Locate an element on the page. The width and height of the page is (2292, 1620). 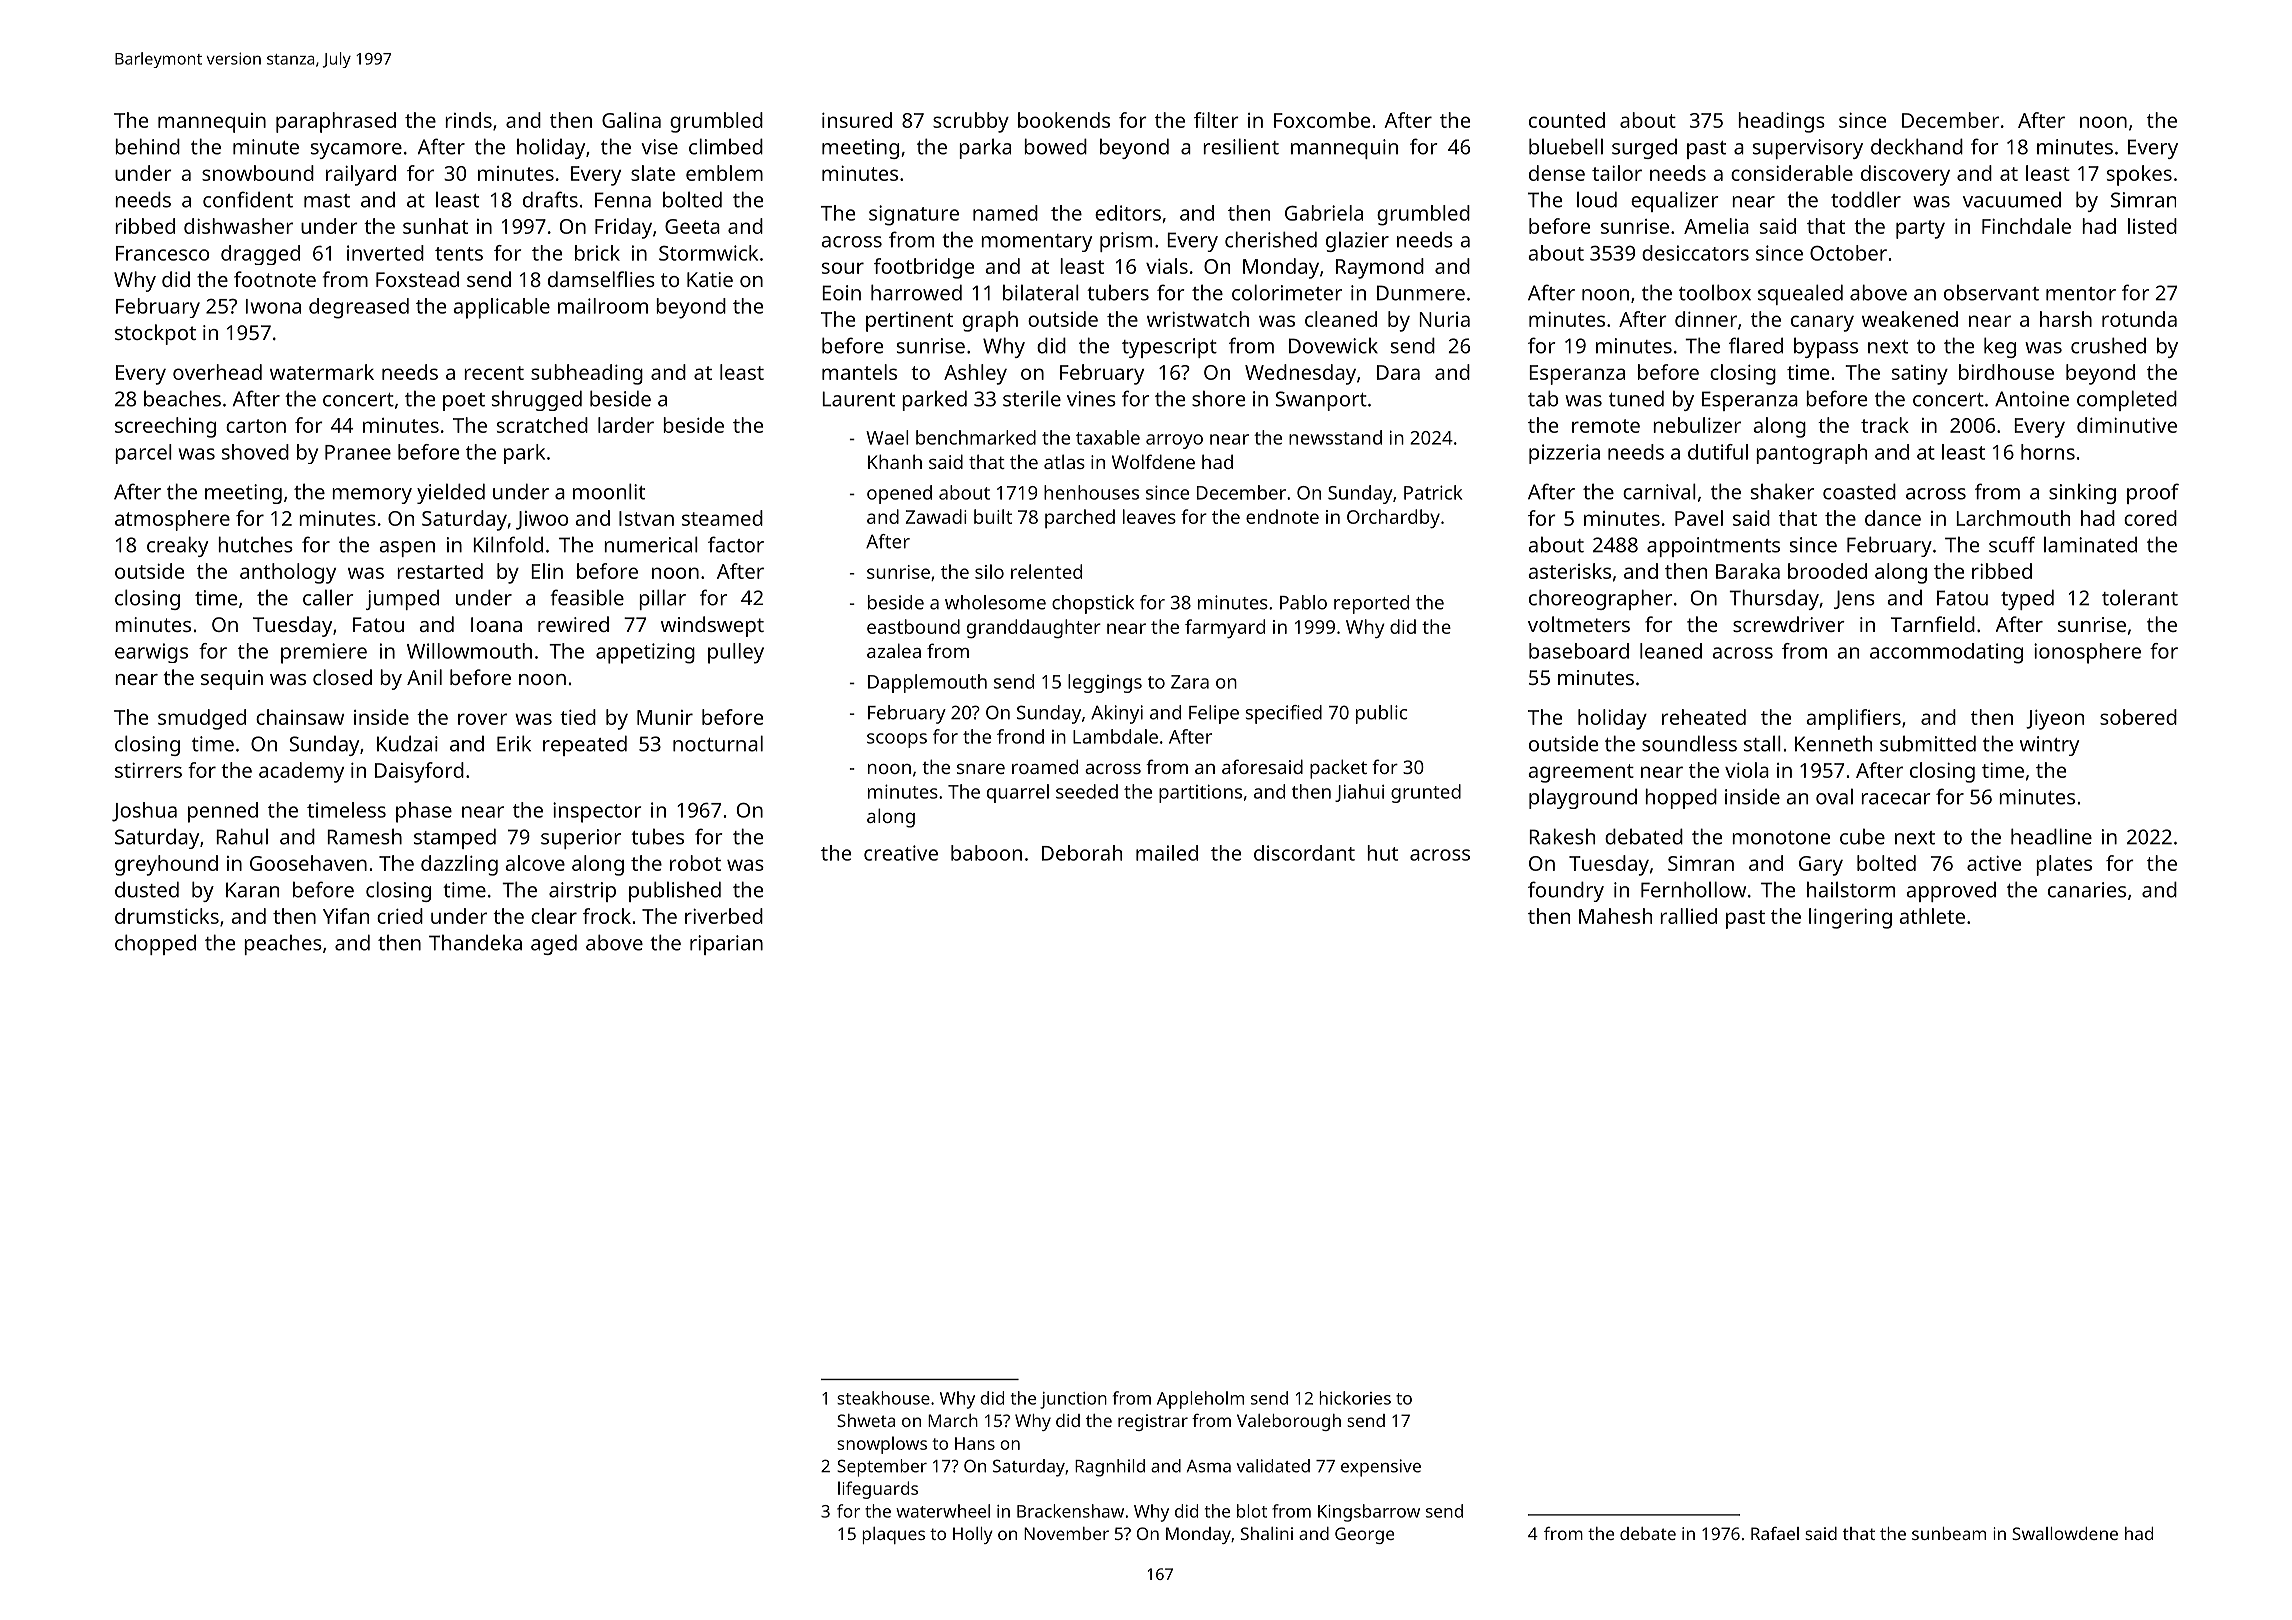
deckhand is located at coordinates (1917, 146).
